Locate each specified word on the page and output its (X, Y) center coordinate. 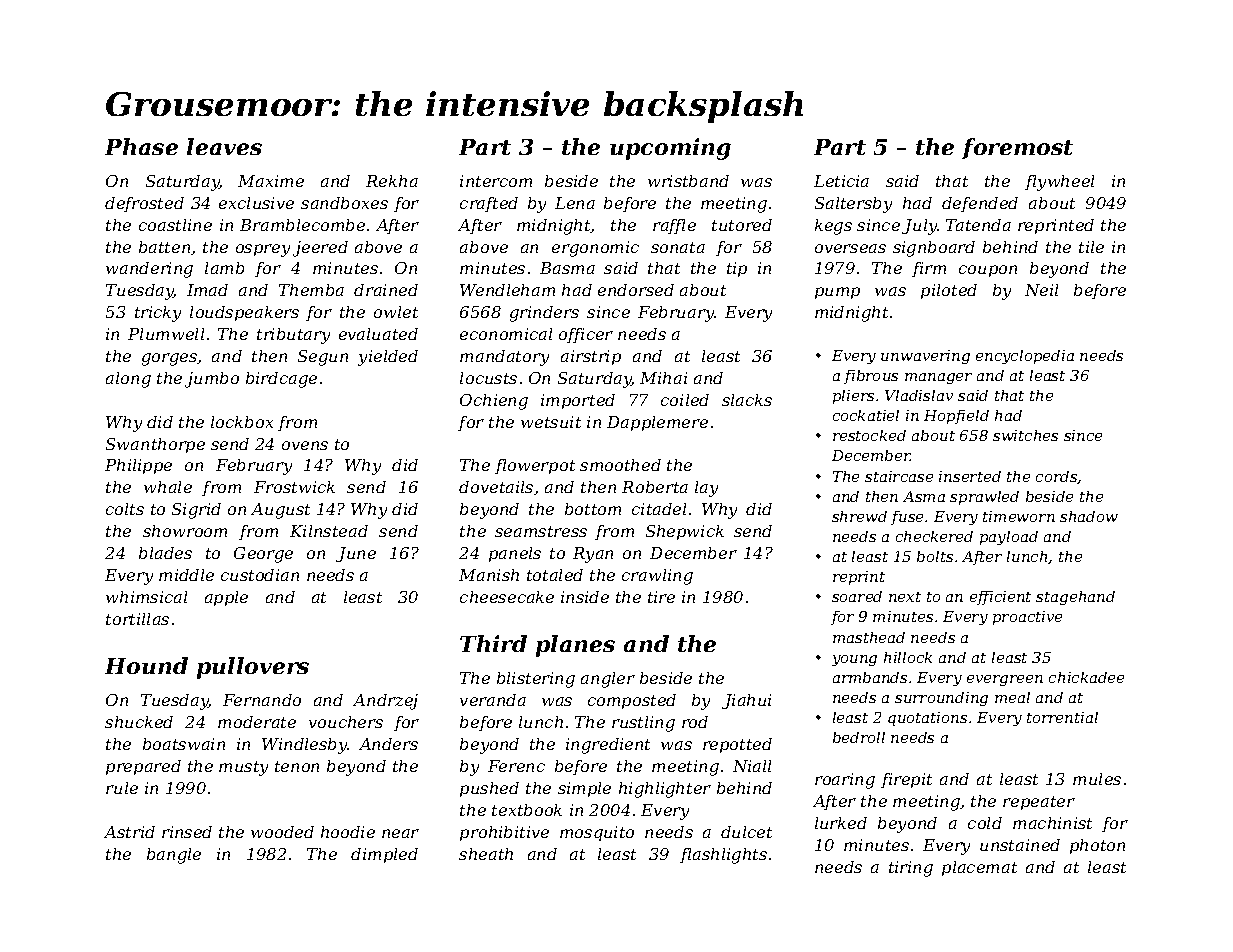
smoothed (620, 465)
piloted (949, 291)
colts (125, 509)
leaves (224, 146)
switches (1025, 435)
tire (661, 597)
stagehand (1075, 598)
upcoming (670, 149)
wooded (282, 832)
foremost (1017, 148)
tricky (158, 314)
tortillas (137, 619)
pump (837, 293)
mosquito (597, 833)
